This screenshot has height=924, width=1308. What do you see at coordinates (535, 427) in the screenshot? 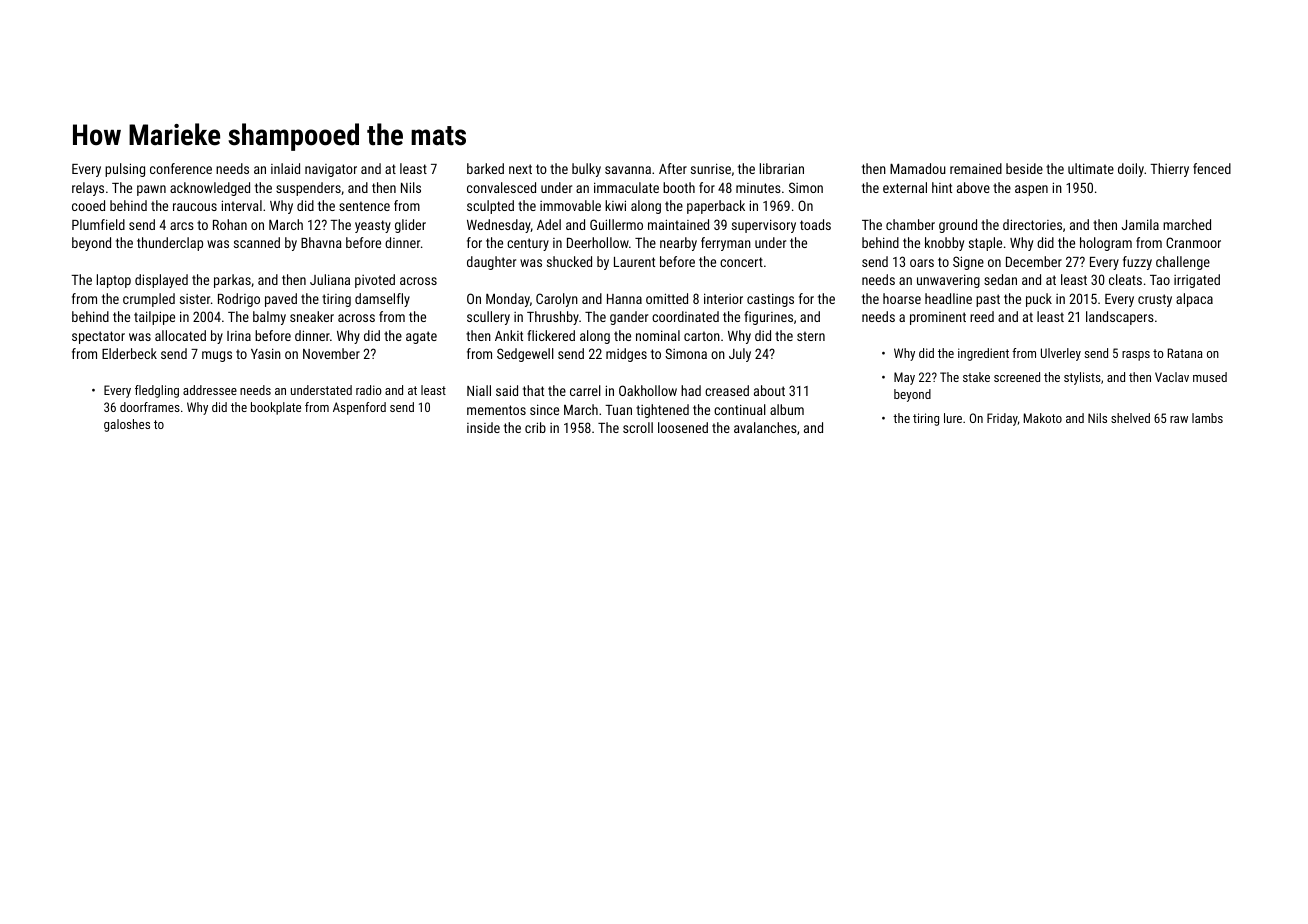
I see `crib` at bounding box center [535, 427].
